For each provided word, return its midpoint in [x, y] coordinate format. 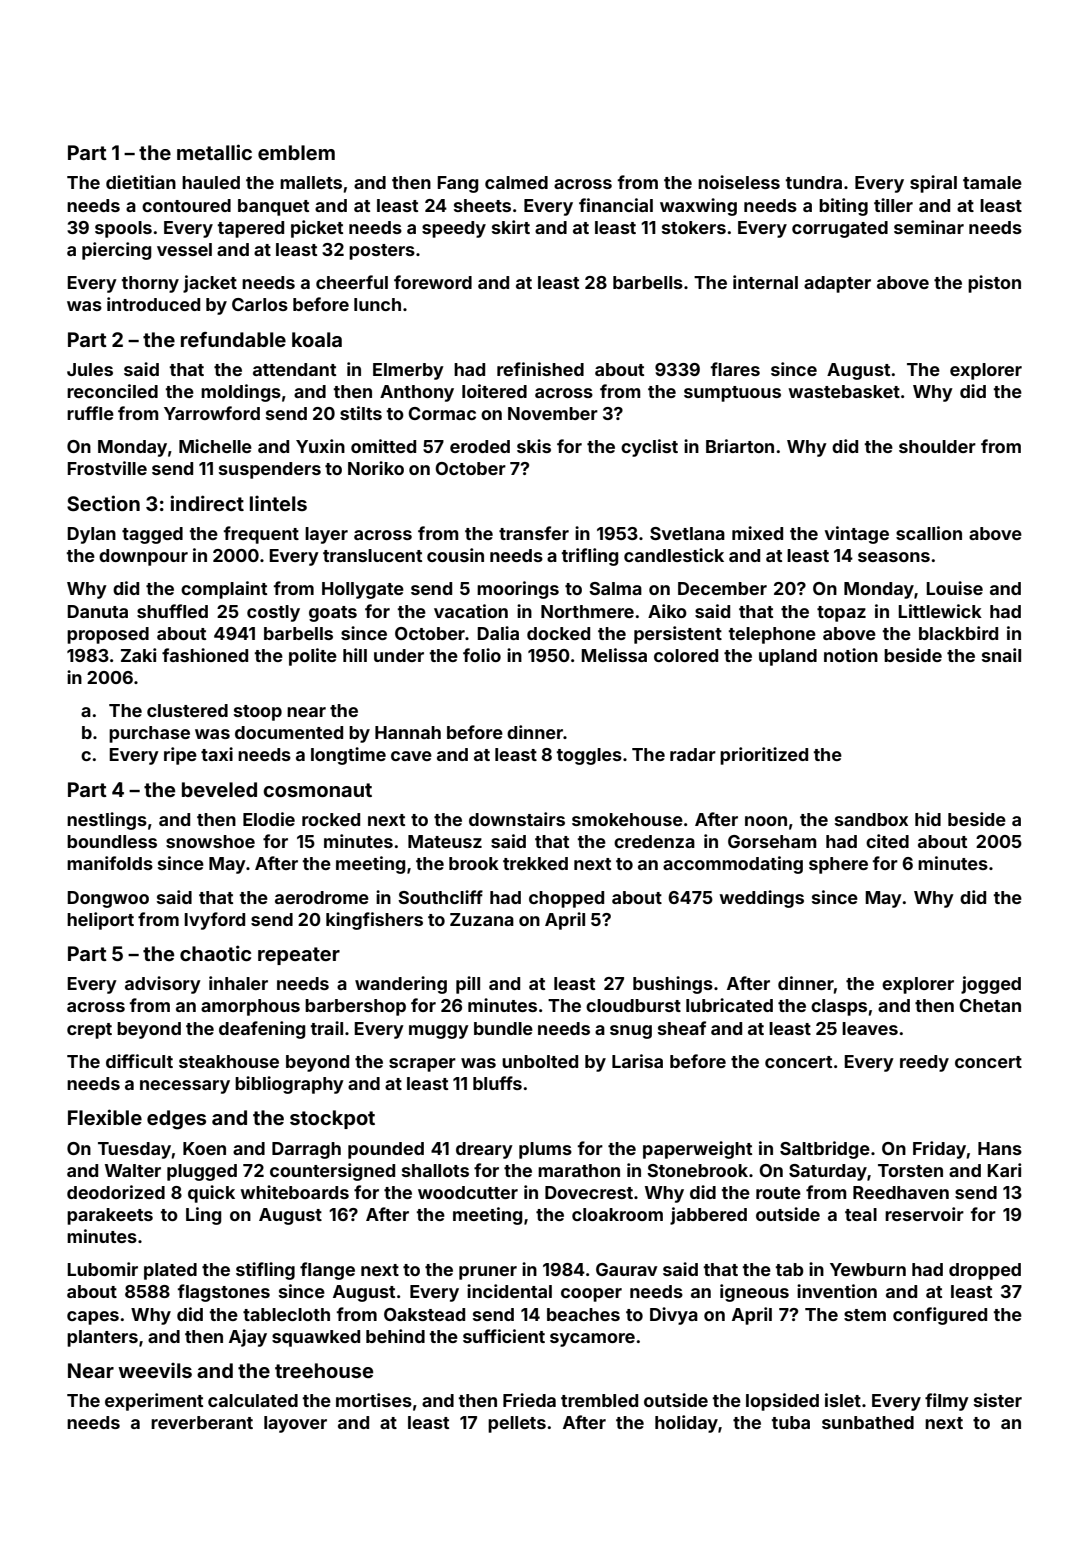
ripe [180, 756]
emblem [296, 152]
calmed [516, 182]
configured [940, 1316]
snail [1001, 655]
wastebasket [844, 391]
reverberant [202, 1422]
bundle [503, 1028]
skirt [511, 227]
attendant [294, 369]
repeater [299, 956]
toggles [589, 756]
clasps [839, 1007]
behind [395, 1336]
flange [327, 1271]
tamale [992, 182]
